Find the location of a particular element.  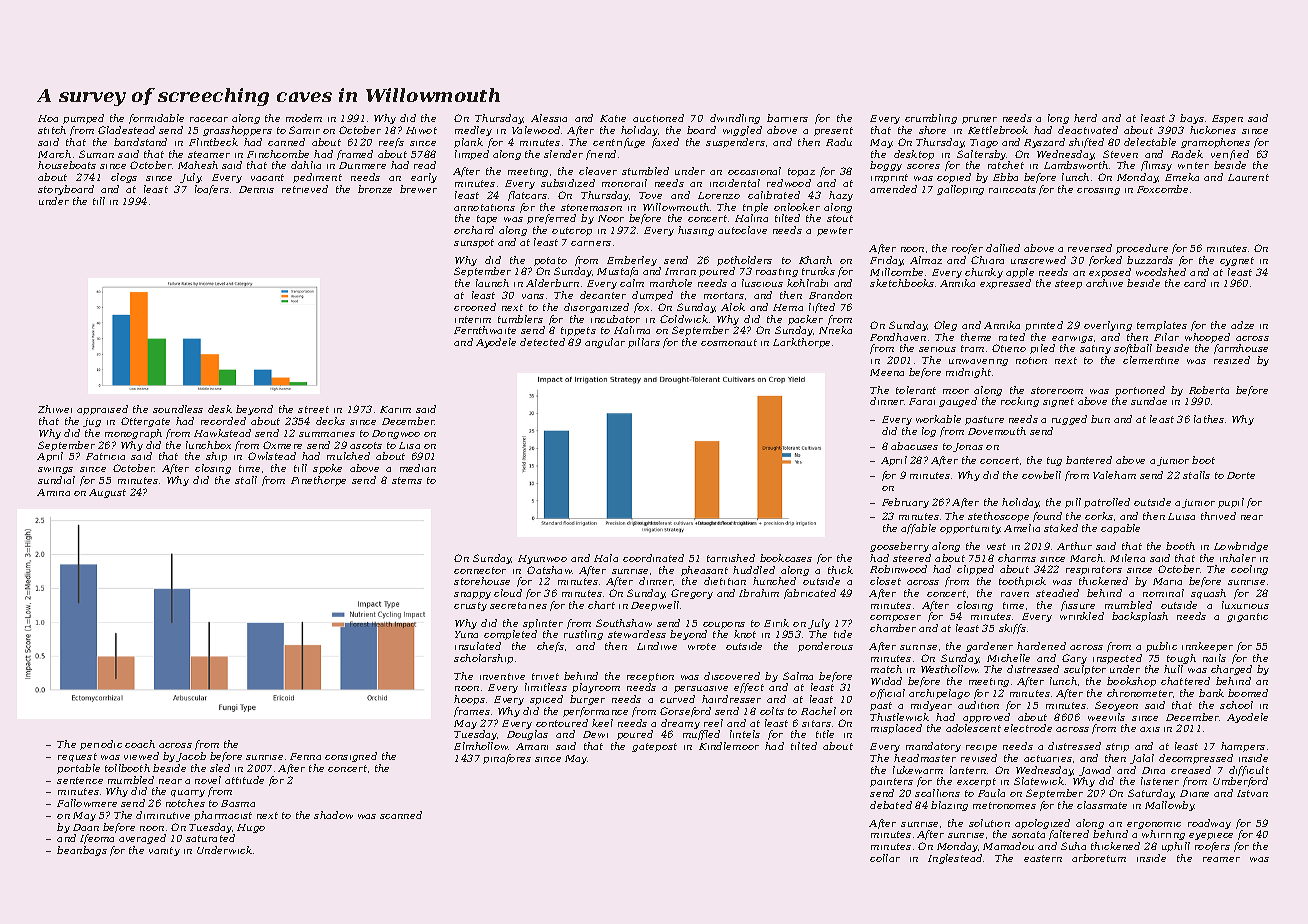

Lambsworth is located at coordinates (1076, 165).
